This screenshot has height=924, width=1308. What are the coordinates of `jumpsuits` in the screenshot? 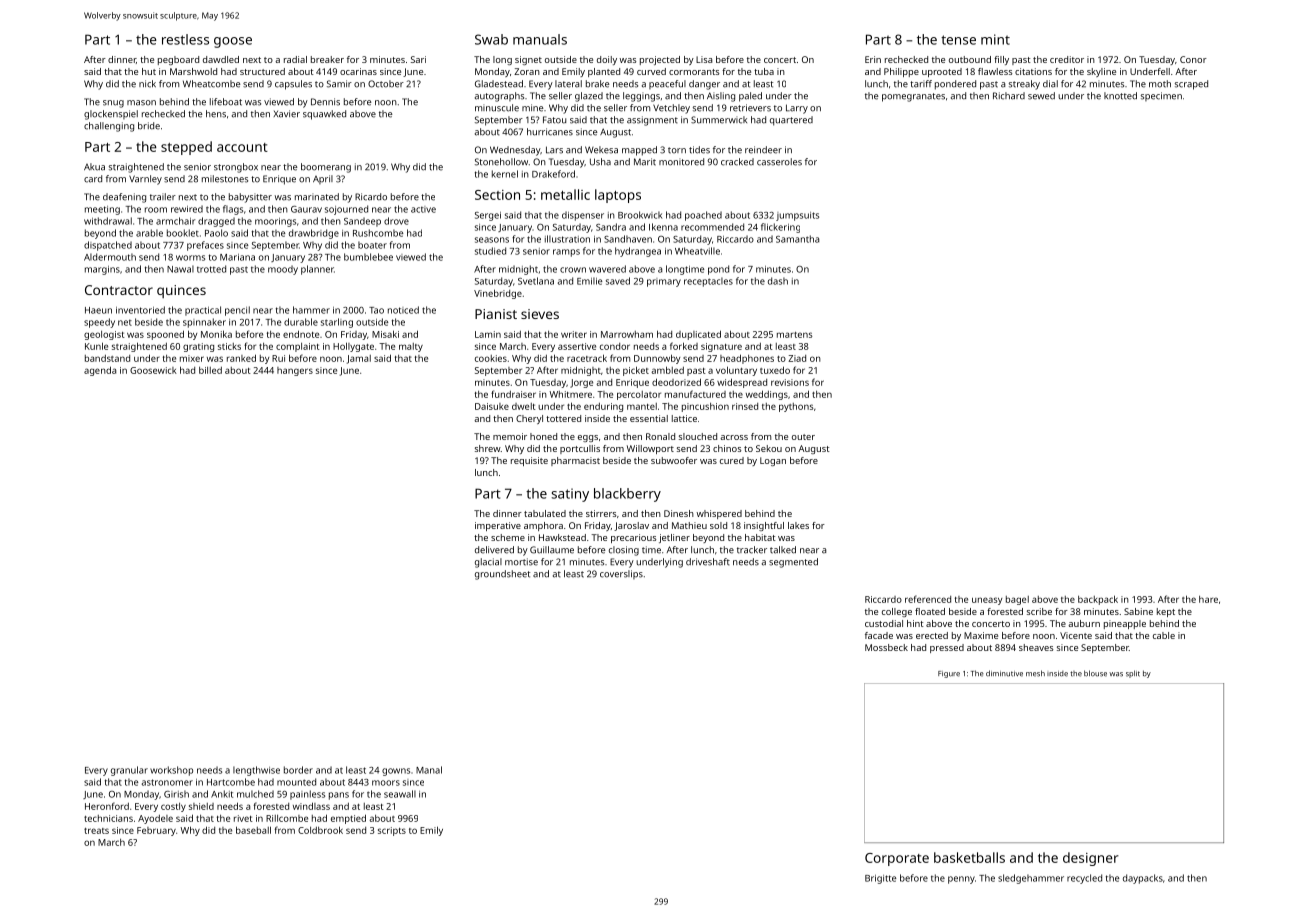 It's located at (797, 216).
